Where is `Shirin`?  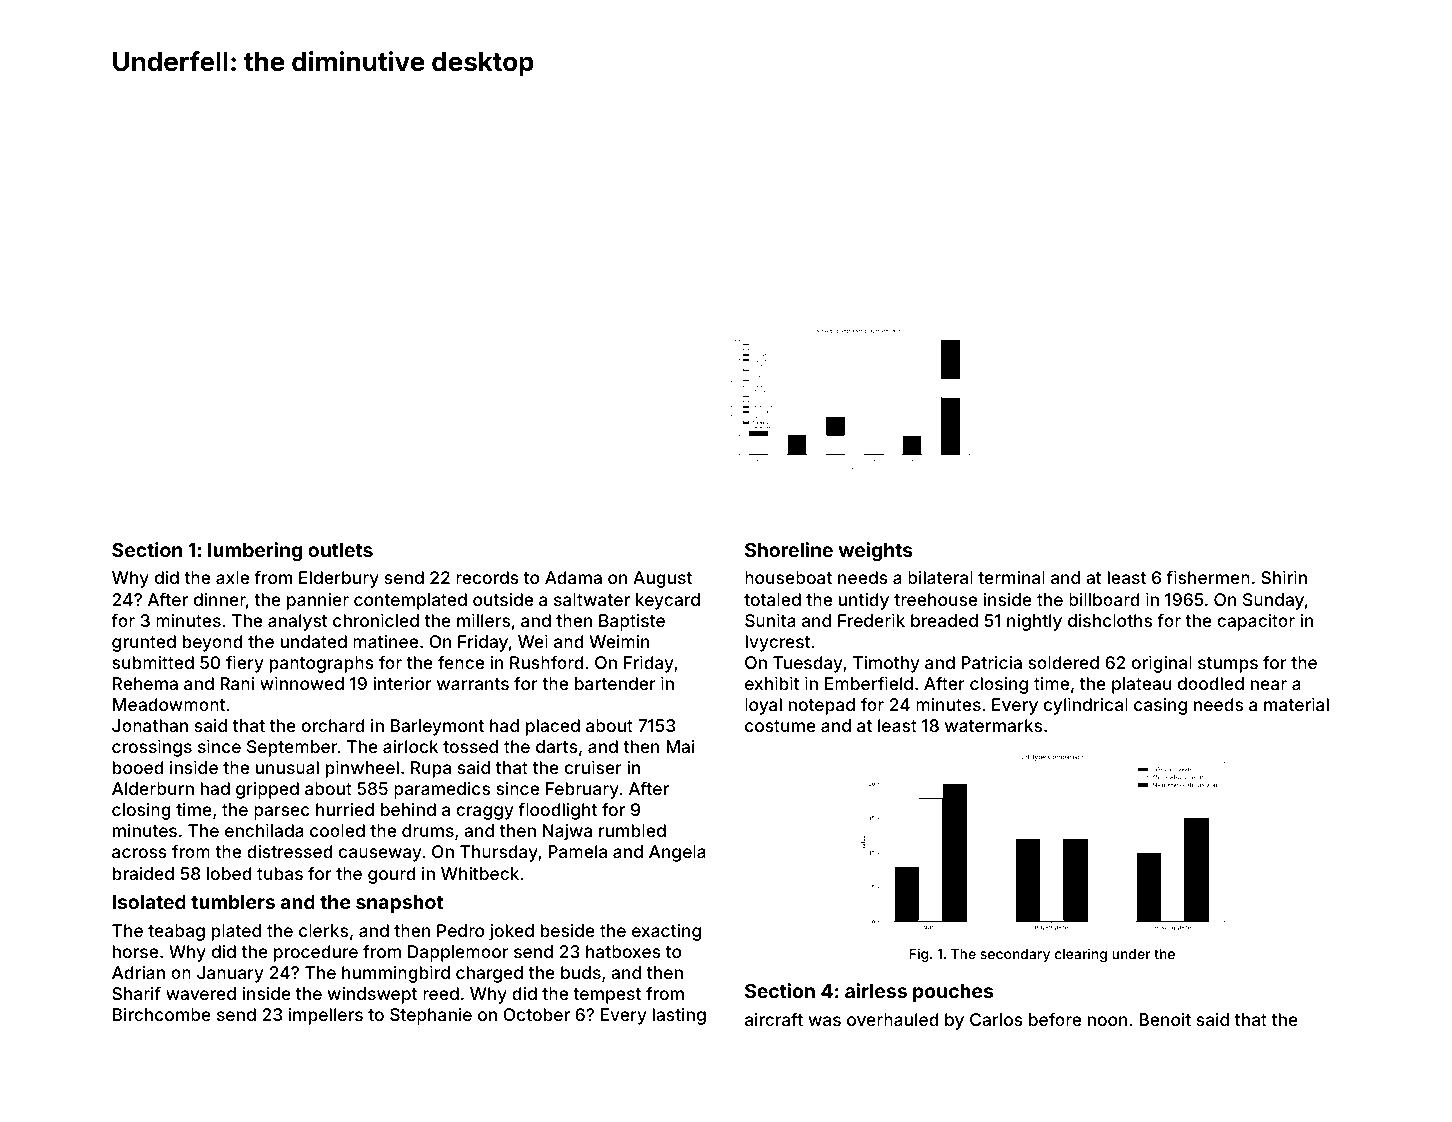 Shirin is located at coordinates (1284, 577).
